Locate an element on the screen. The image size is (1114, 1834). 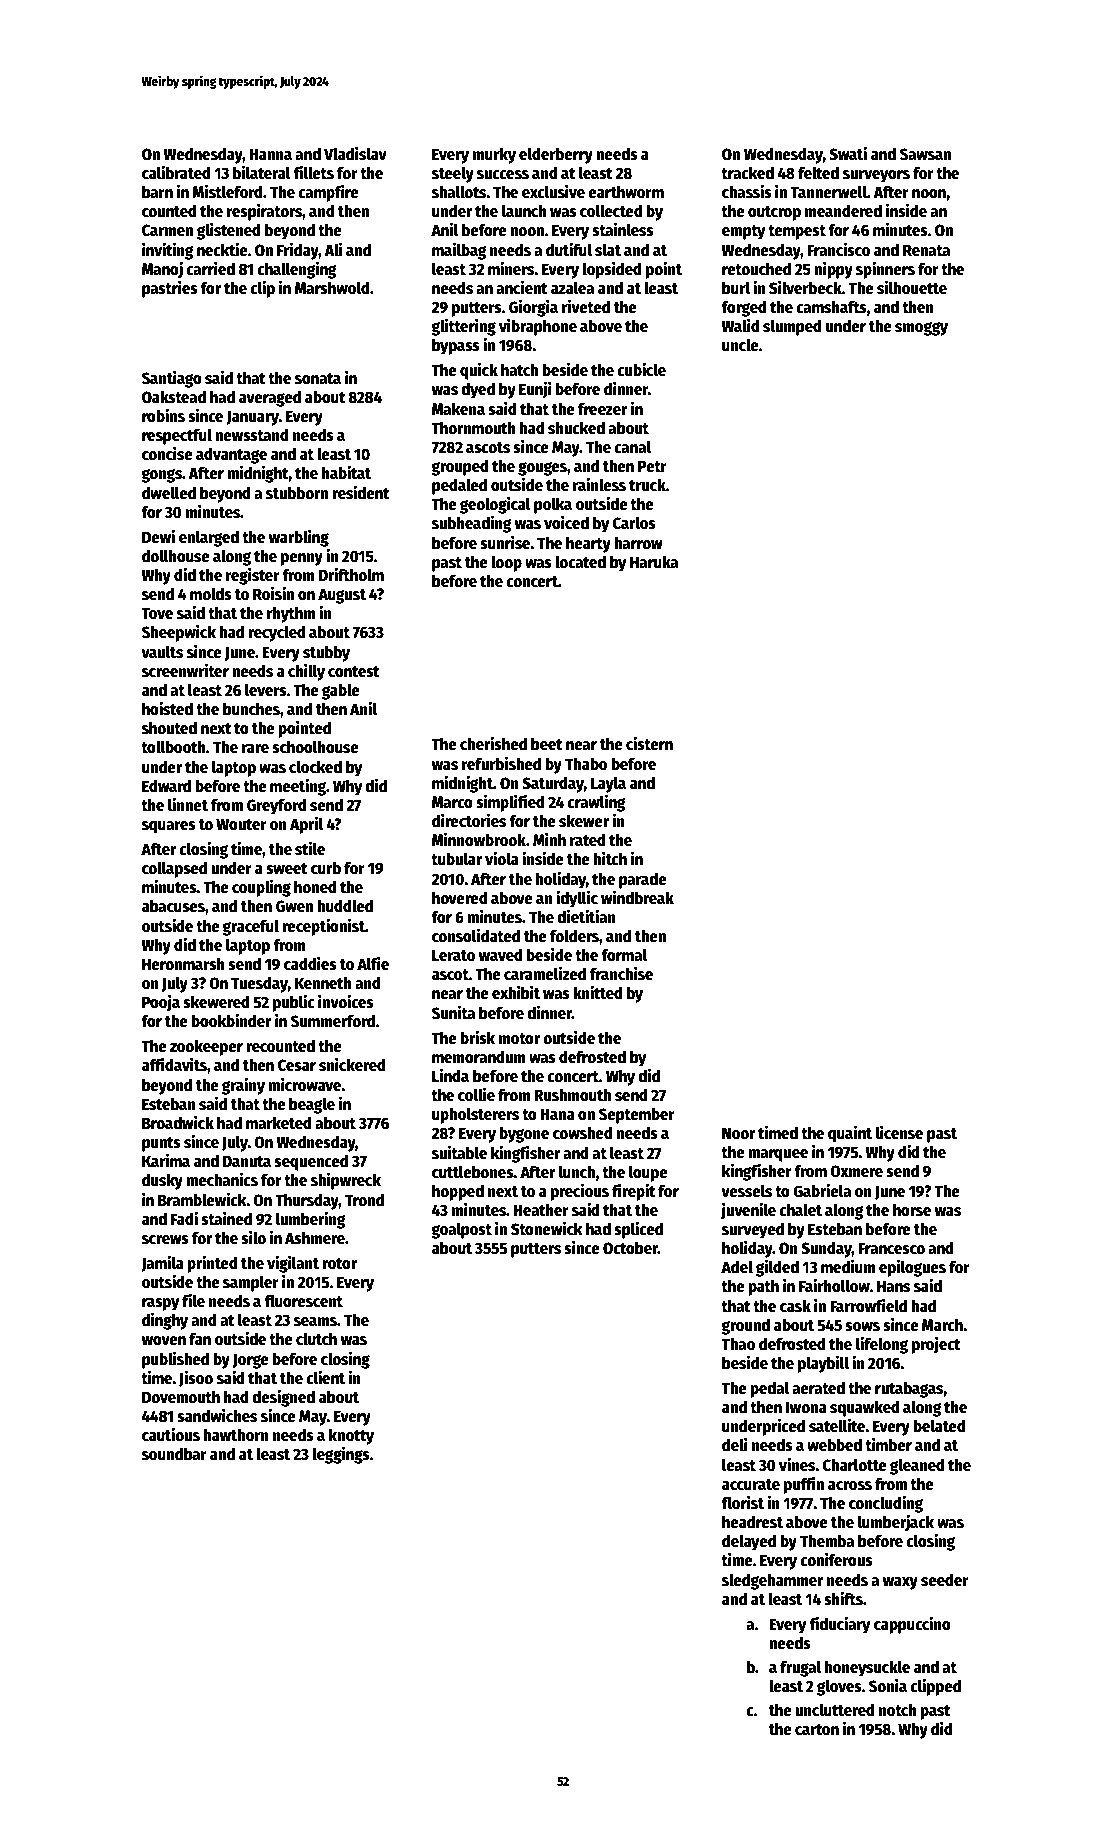
murky is located at coordinates (494, 155).
